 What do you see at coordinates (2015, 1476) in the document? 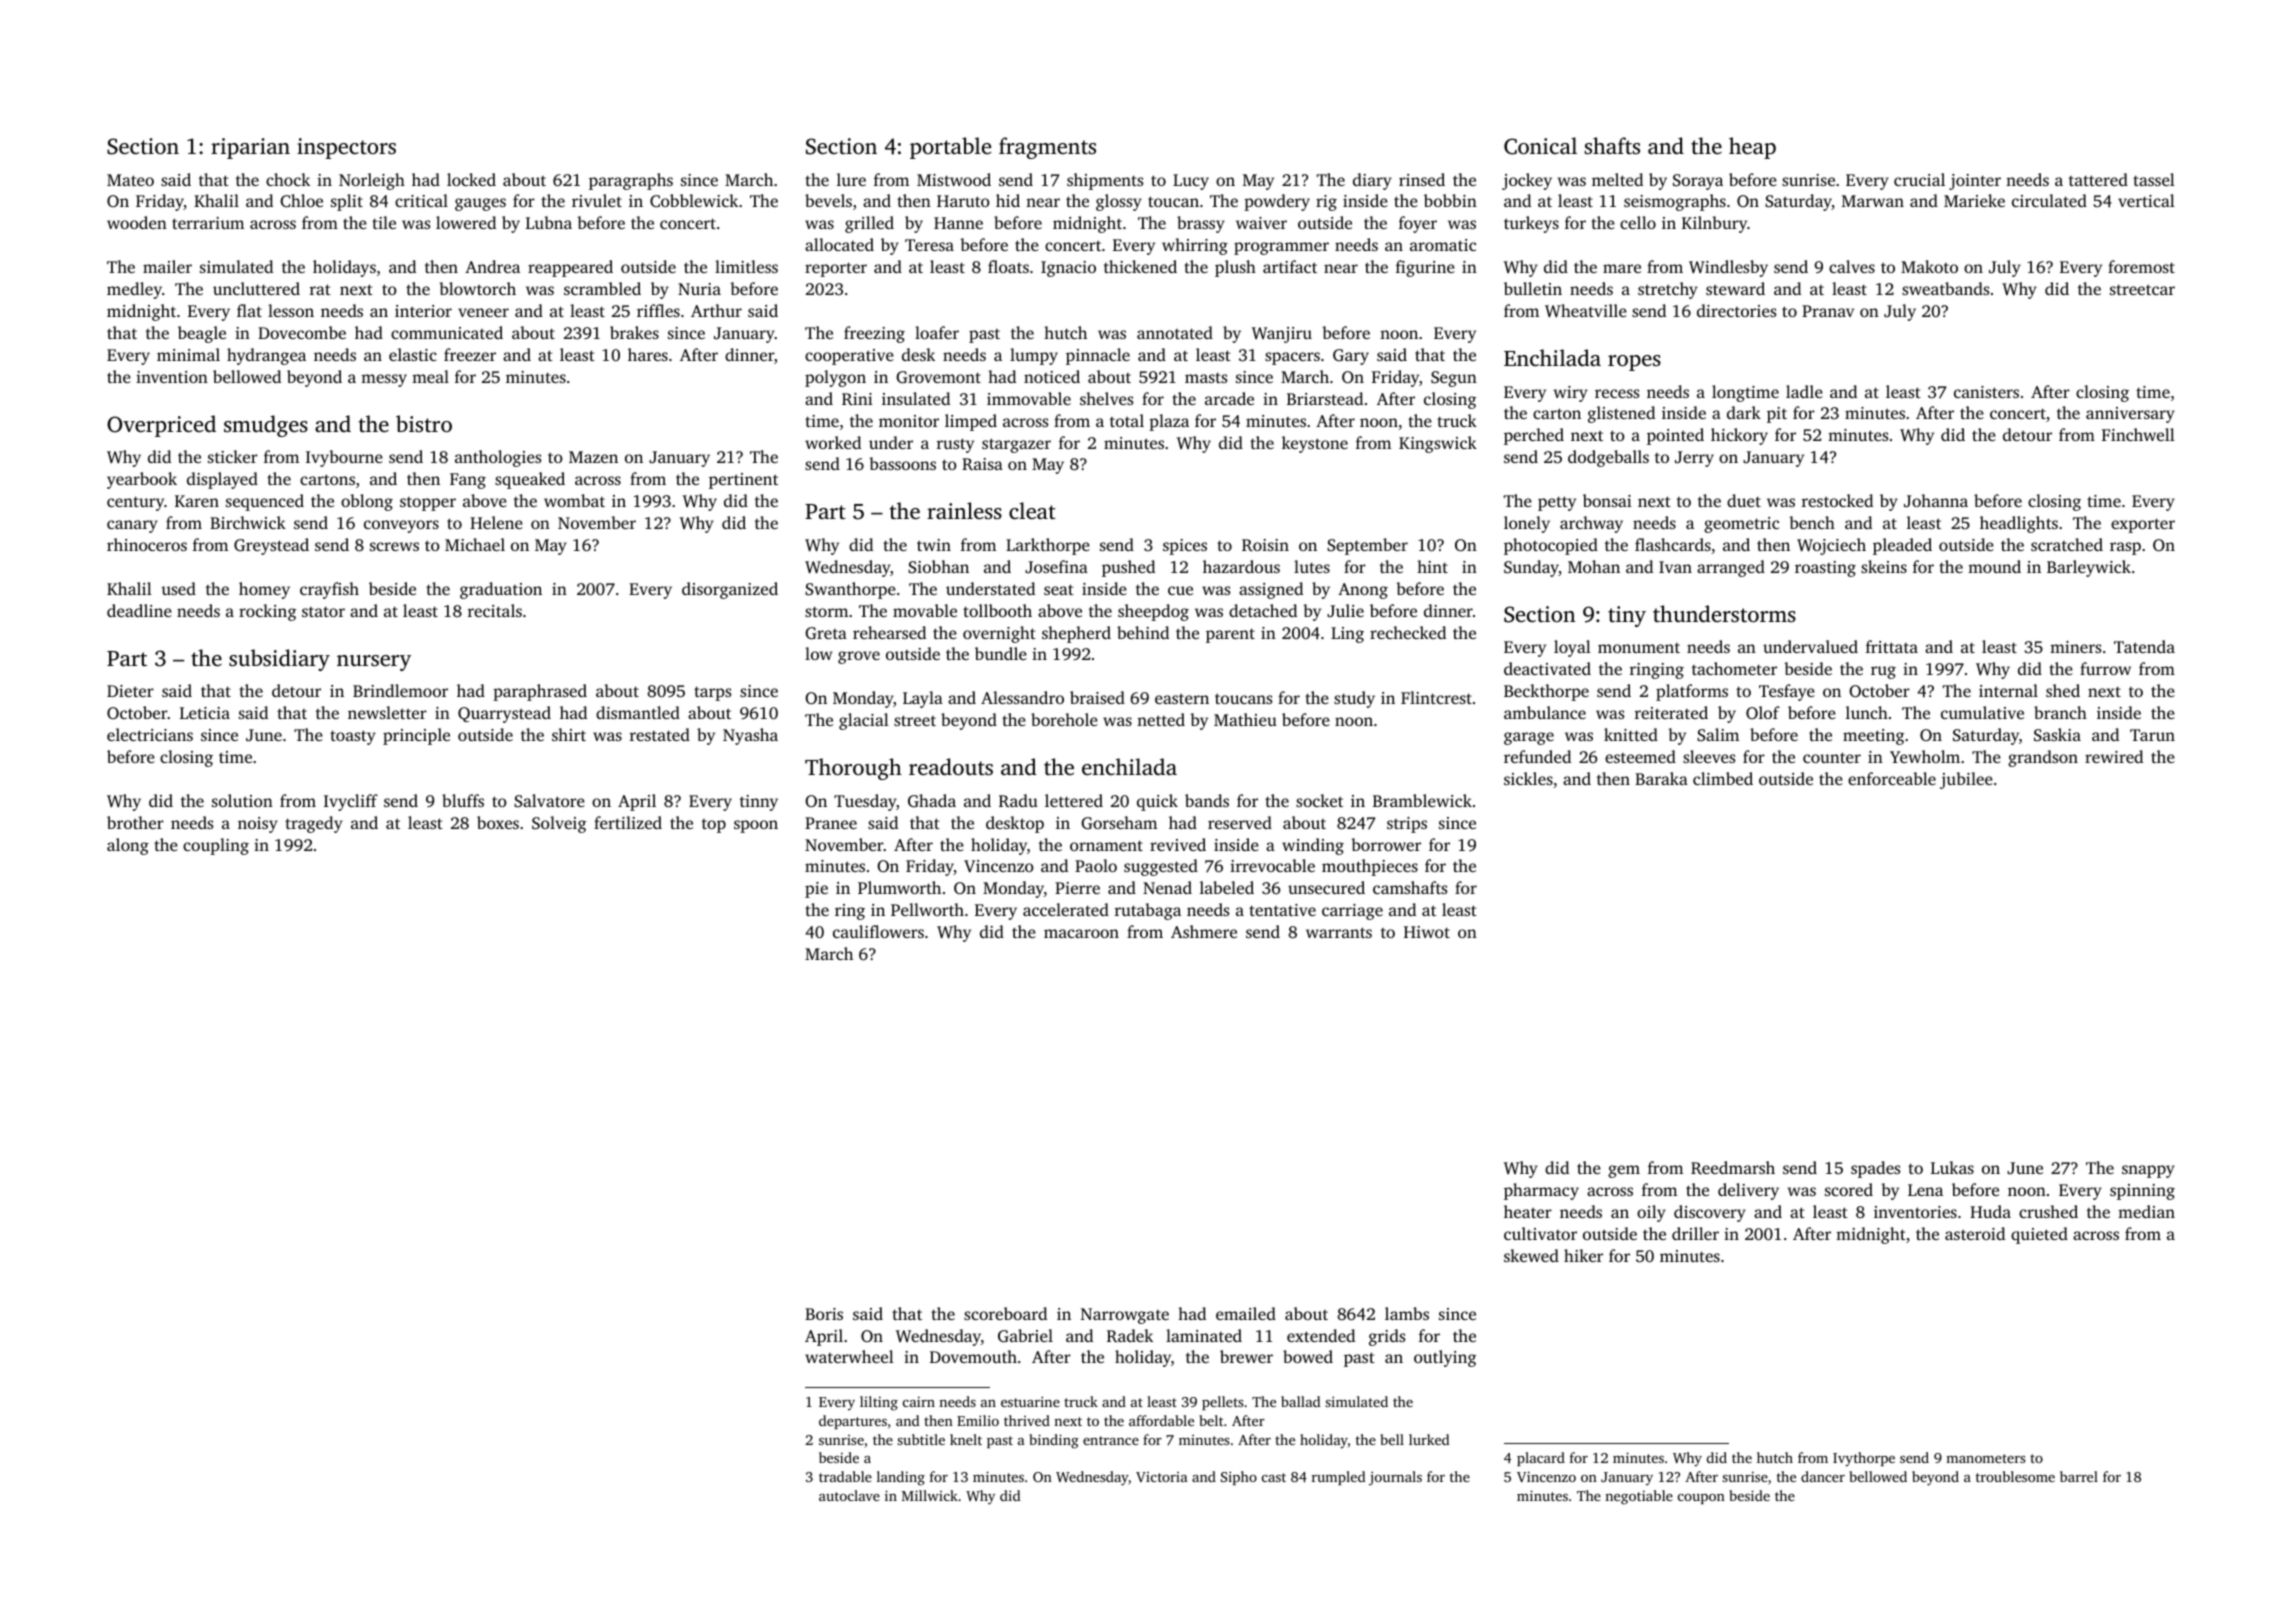
I see `troublesome` at bounding box center [2015, 1476].
